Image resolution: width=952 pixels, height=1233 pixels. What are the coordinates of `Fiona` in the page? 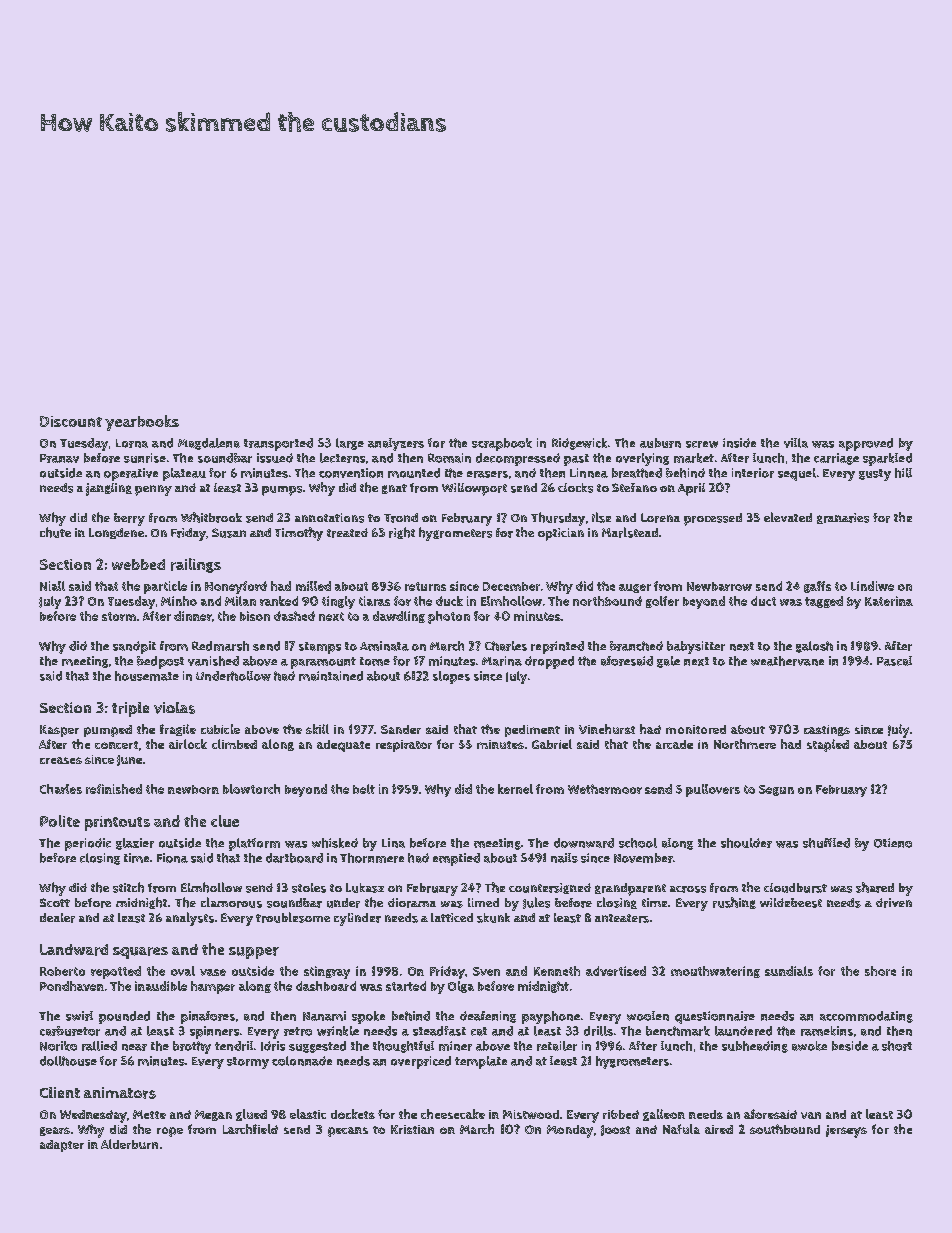 It's located at (172, 858).
